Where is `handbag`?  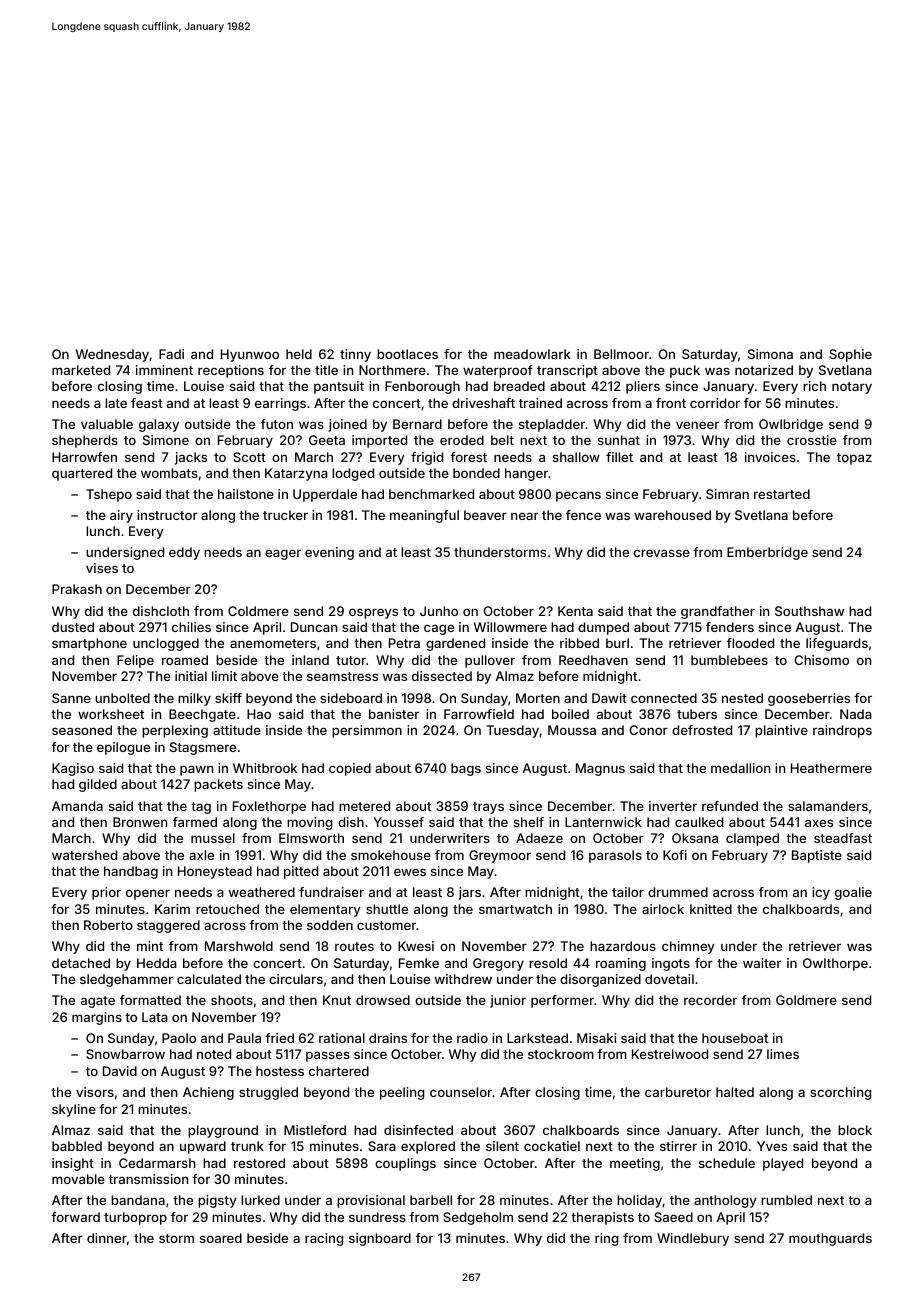 handbag is located at coordinates (131, 872).
